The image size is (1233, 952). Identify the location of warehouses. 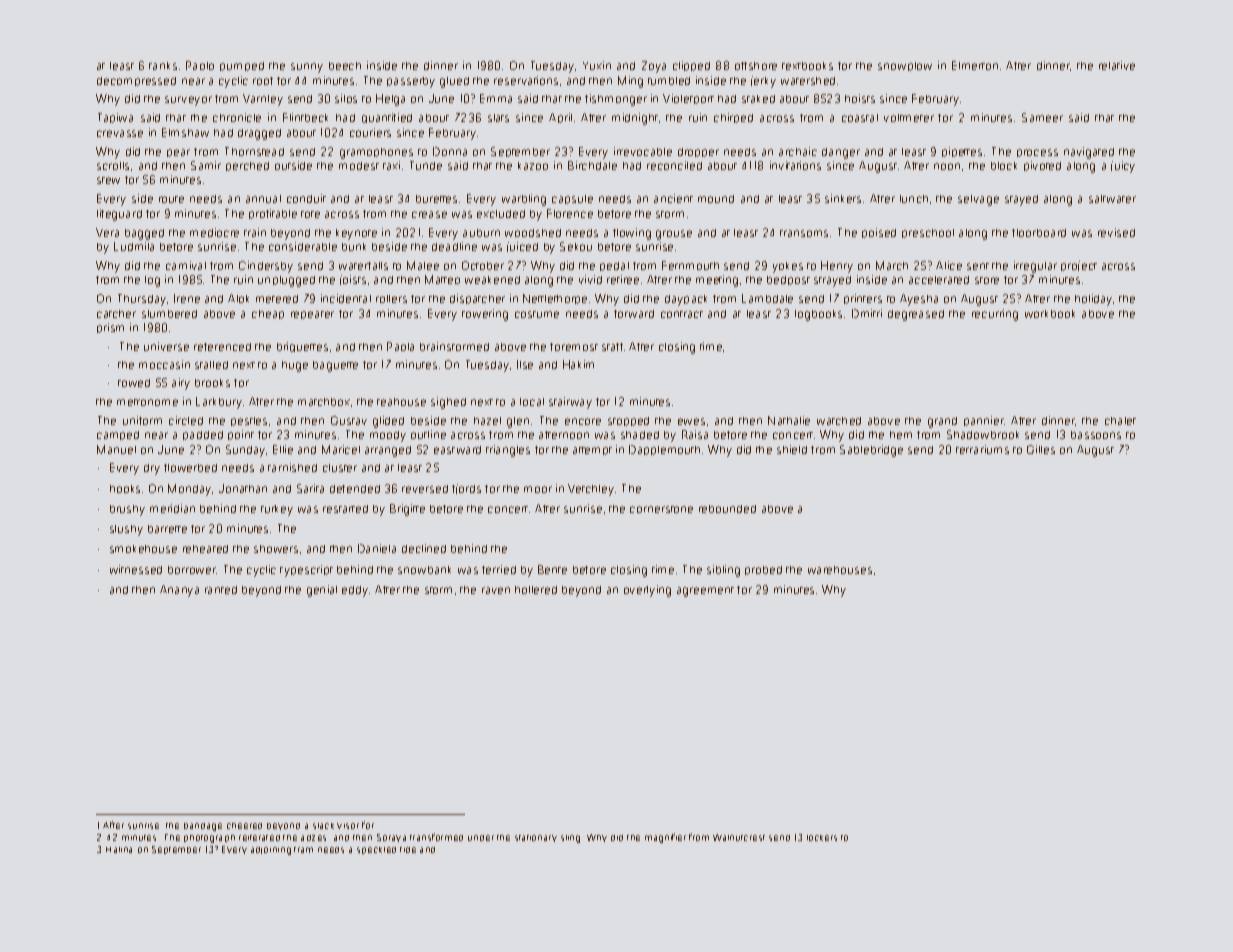
(840, 570).
